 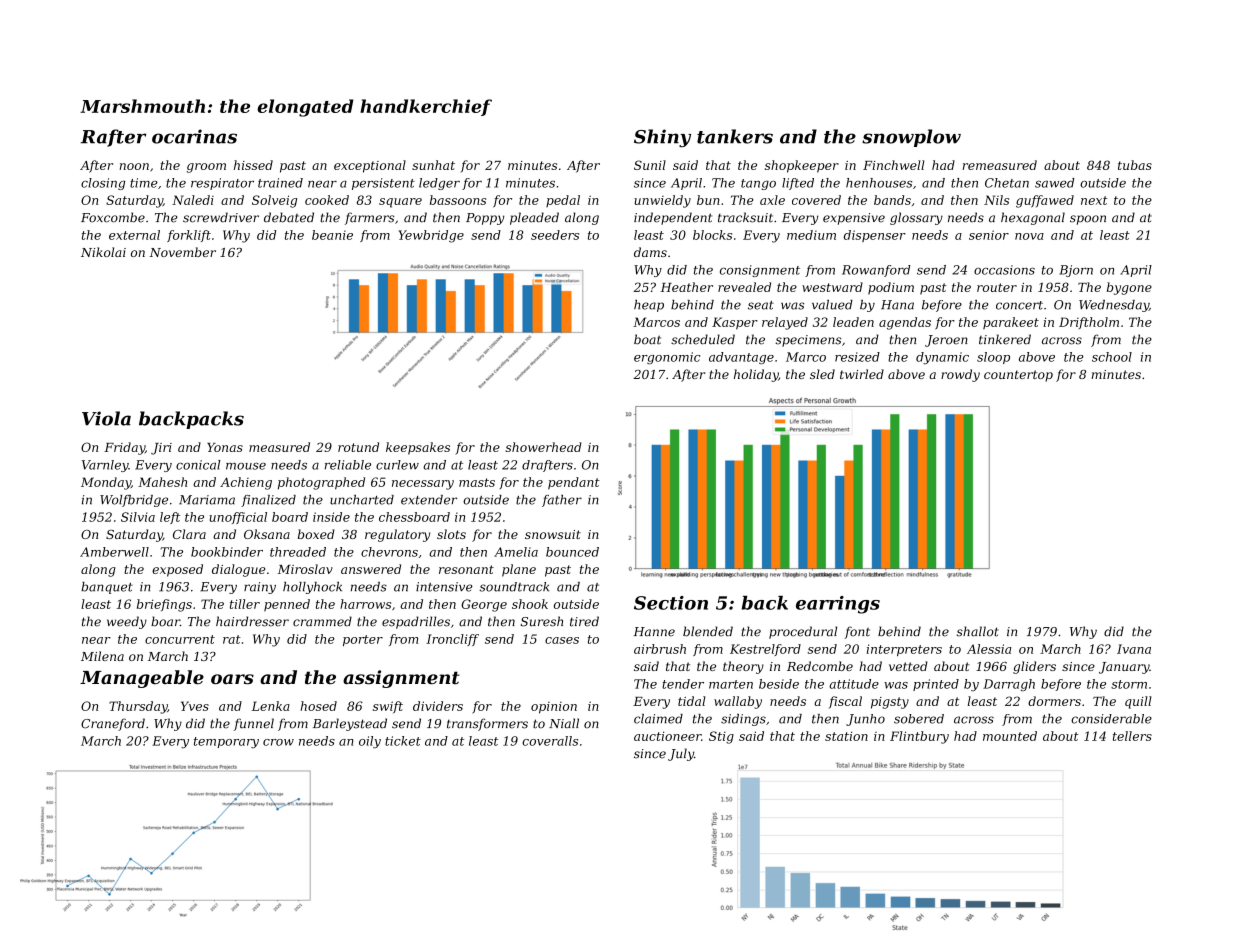 I want to click on regulatory, so click(x=397, y=535).
